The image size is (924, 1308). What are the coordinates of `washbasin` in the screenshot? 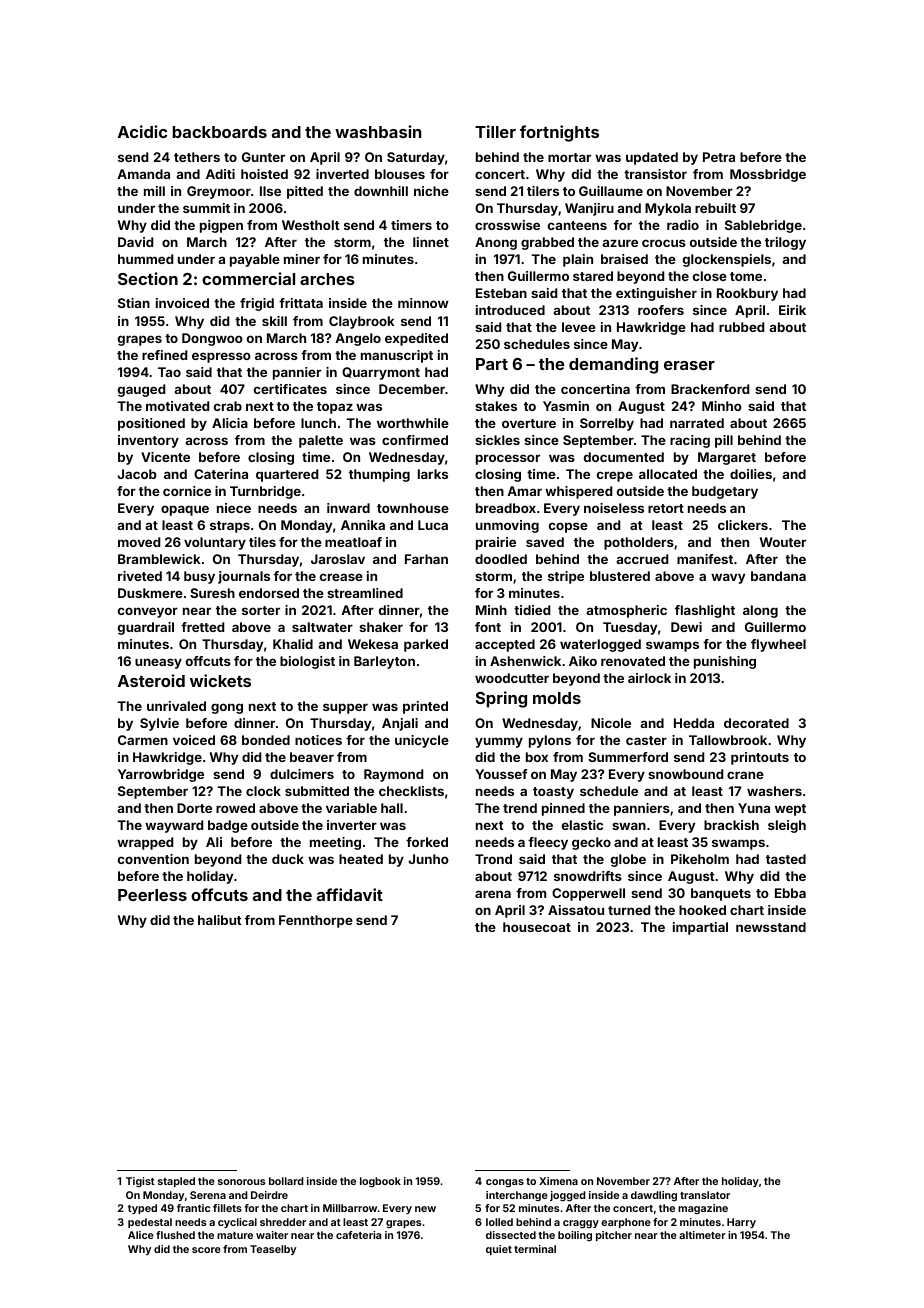 It's located at (378, 131).
